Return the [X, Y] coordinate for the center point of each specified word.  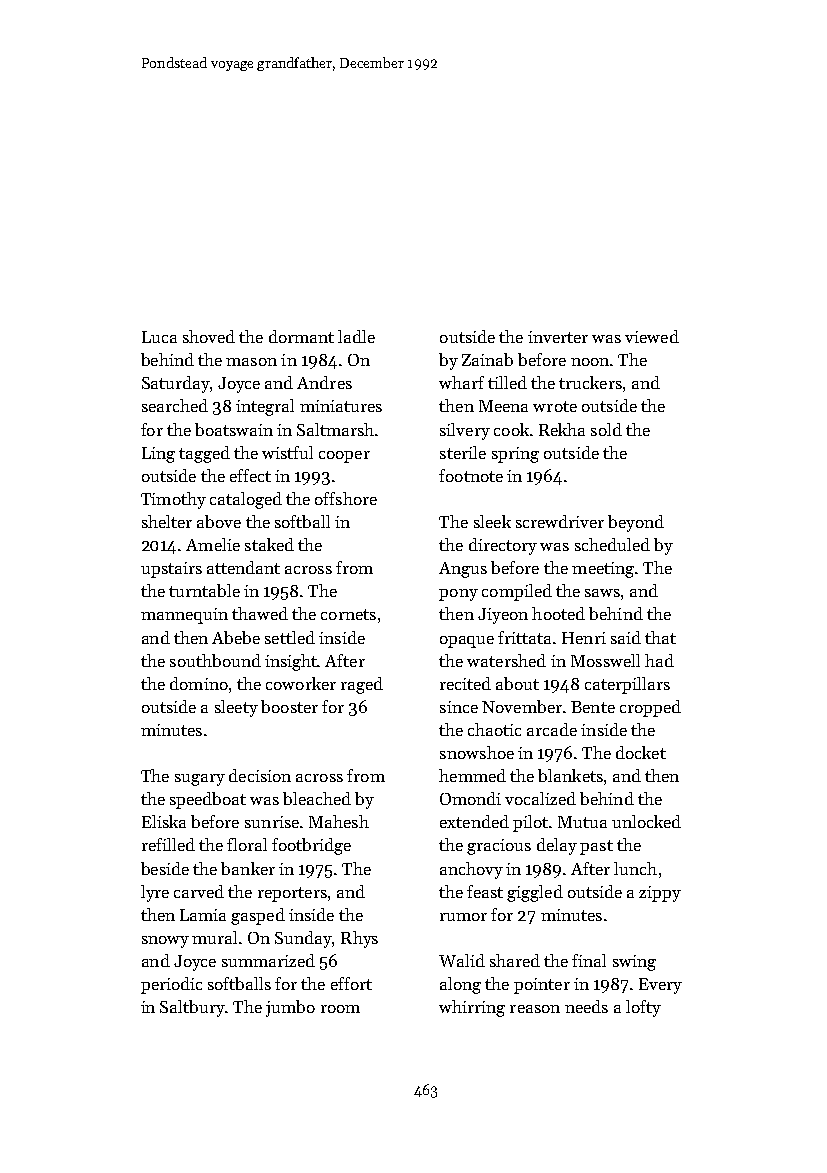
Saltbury [192, 1008]
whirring [472, 1008]
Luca [159, 337]
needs [586, 1006]
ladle [356, 336]
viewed [652, 336]
